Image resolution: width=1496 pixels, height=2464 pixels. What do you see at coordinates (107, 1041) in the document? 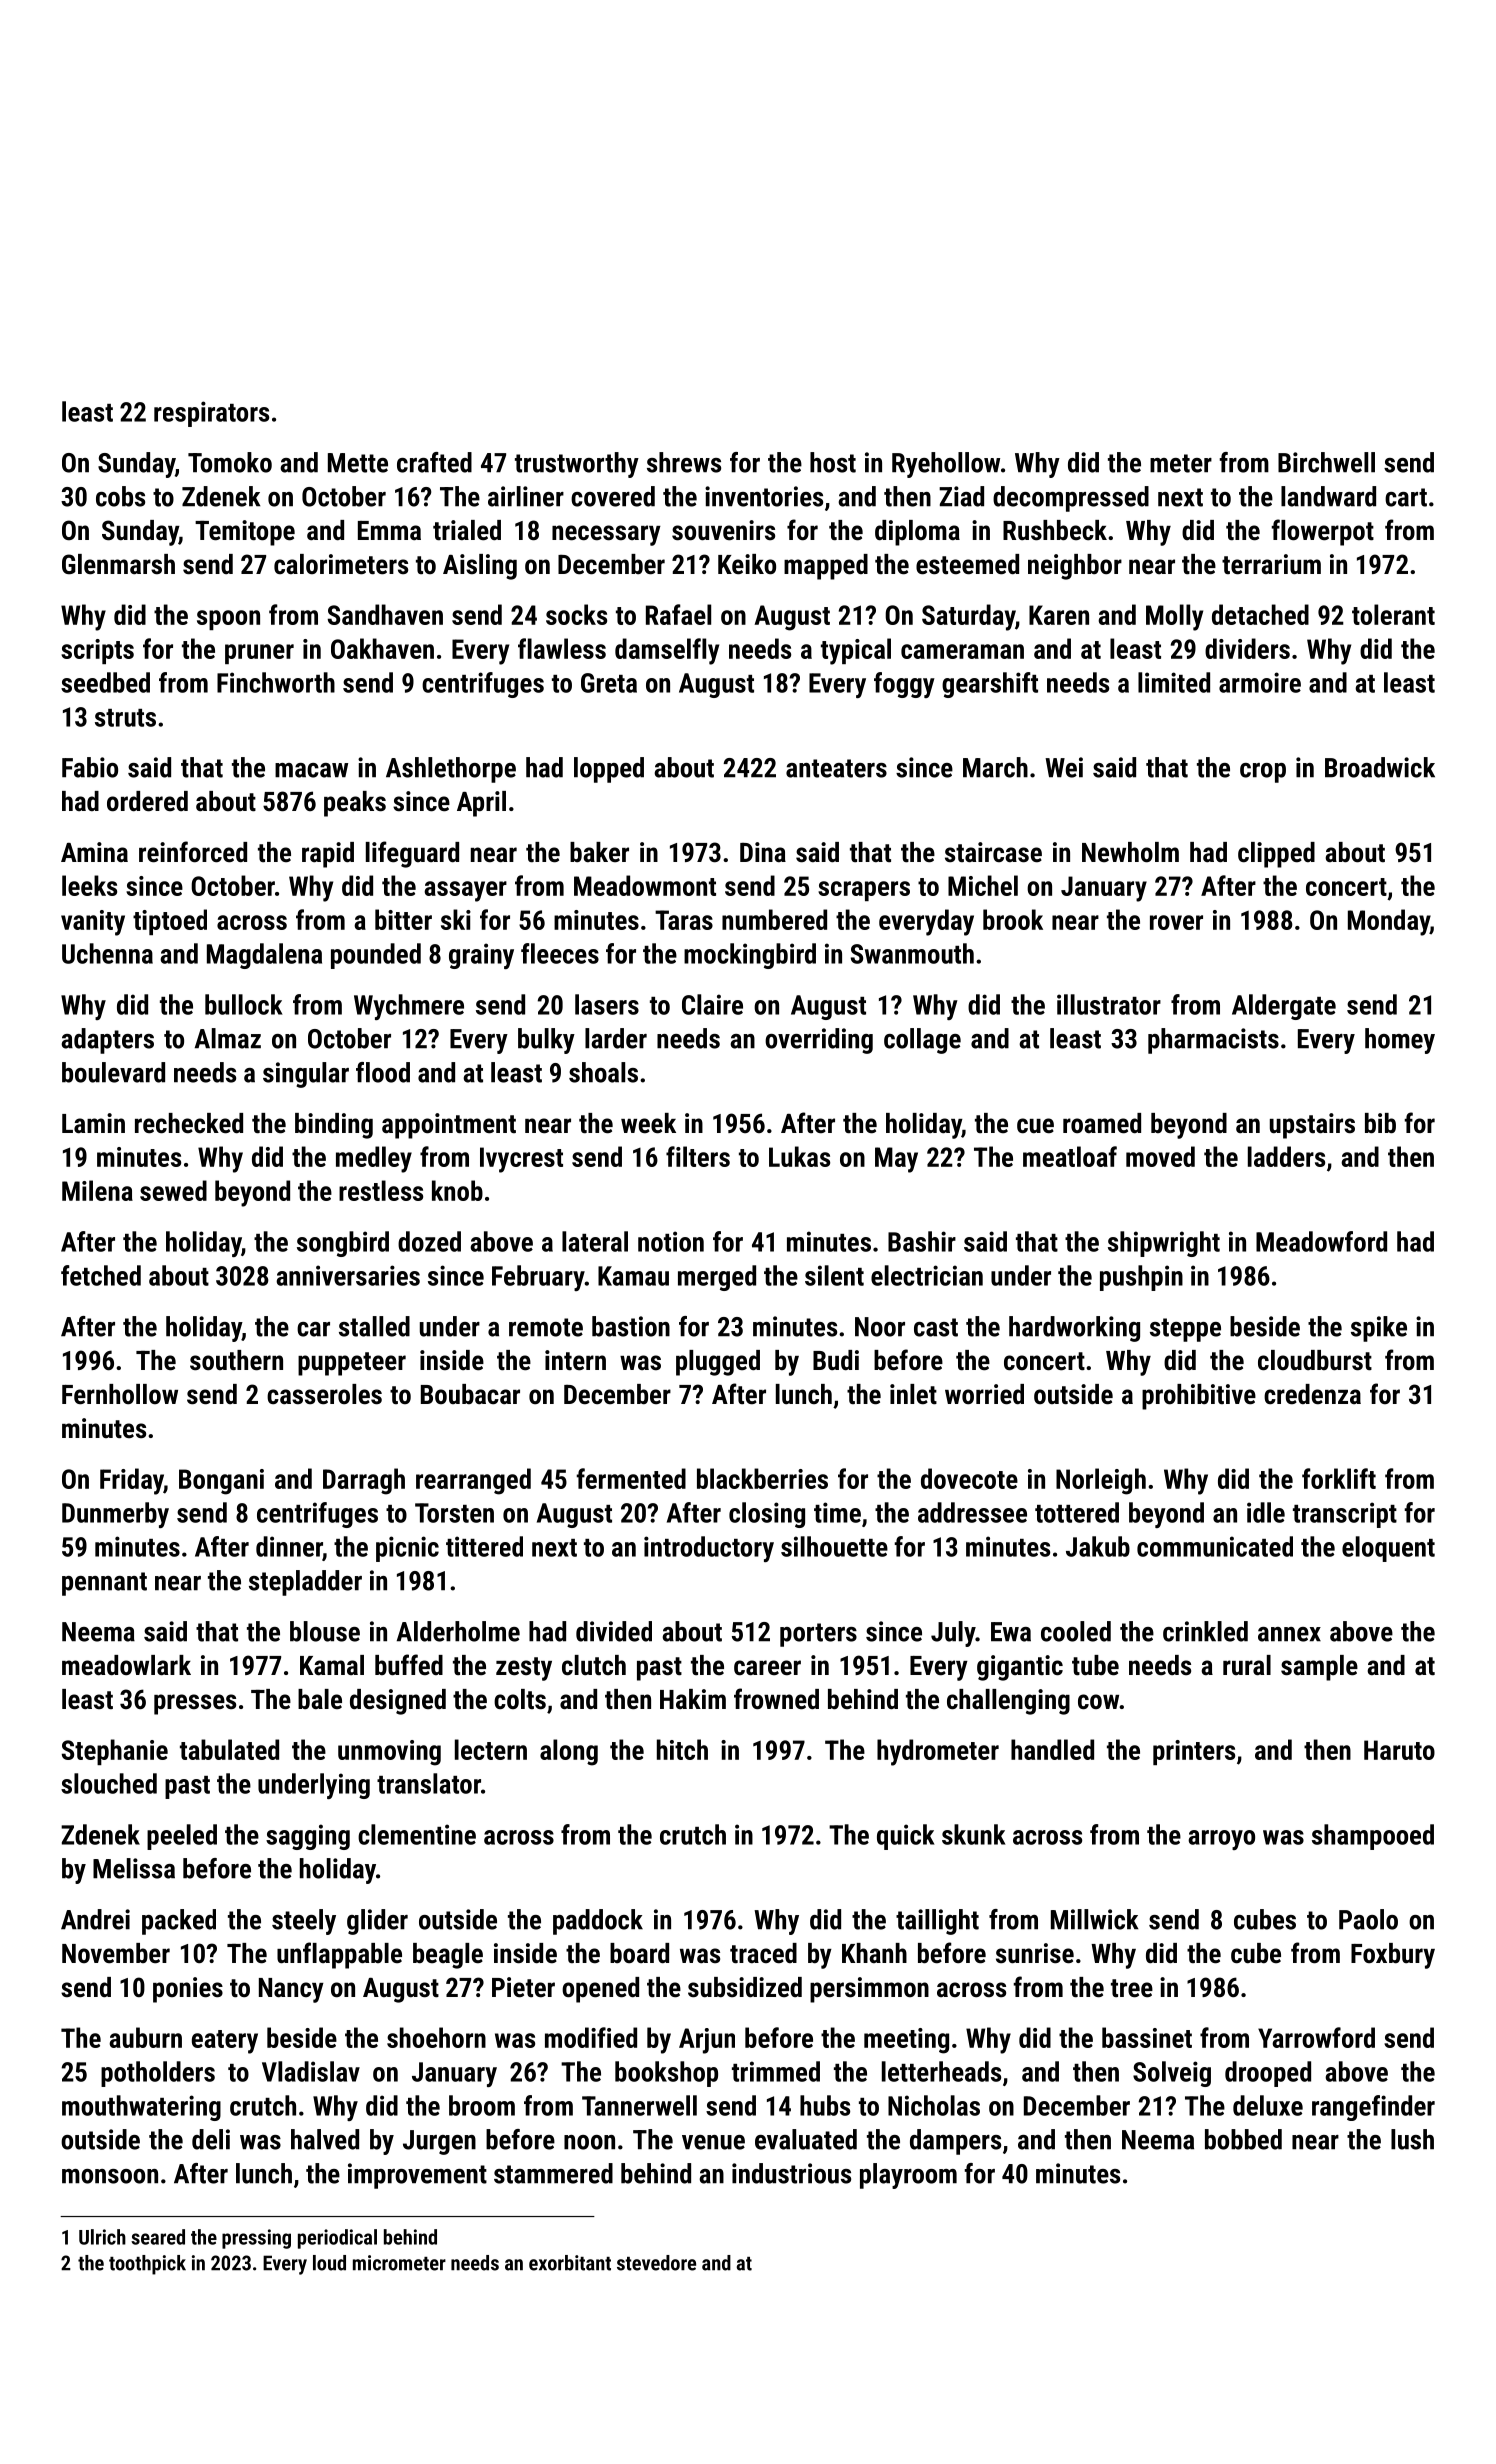
I see `adapters` at bounding box center [107, 1041].
